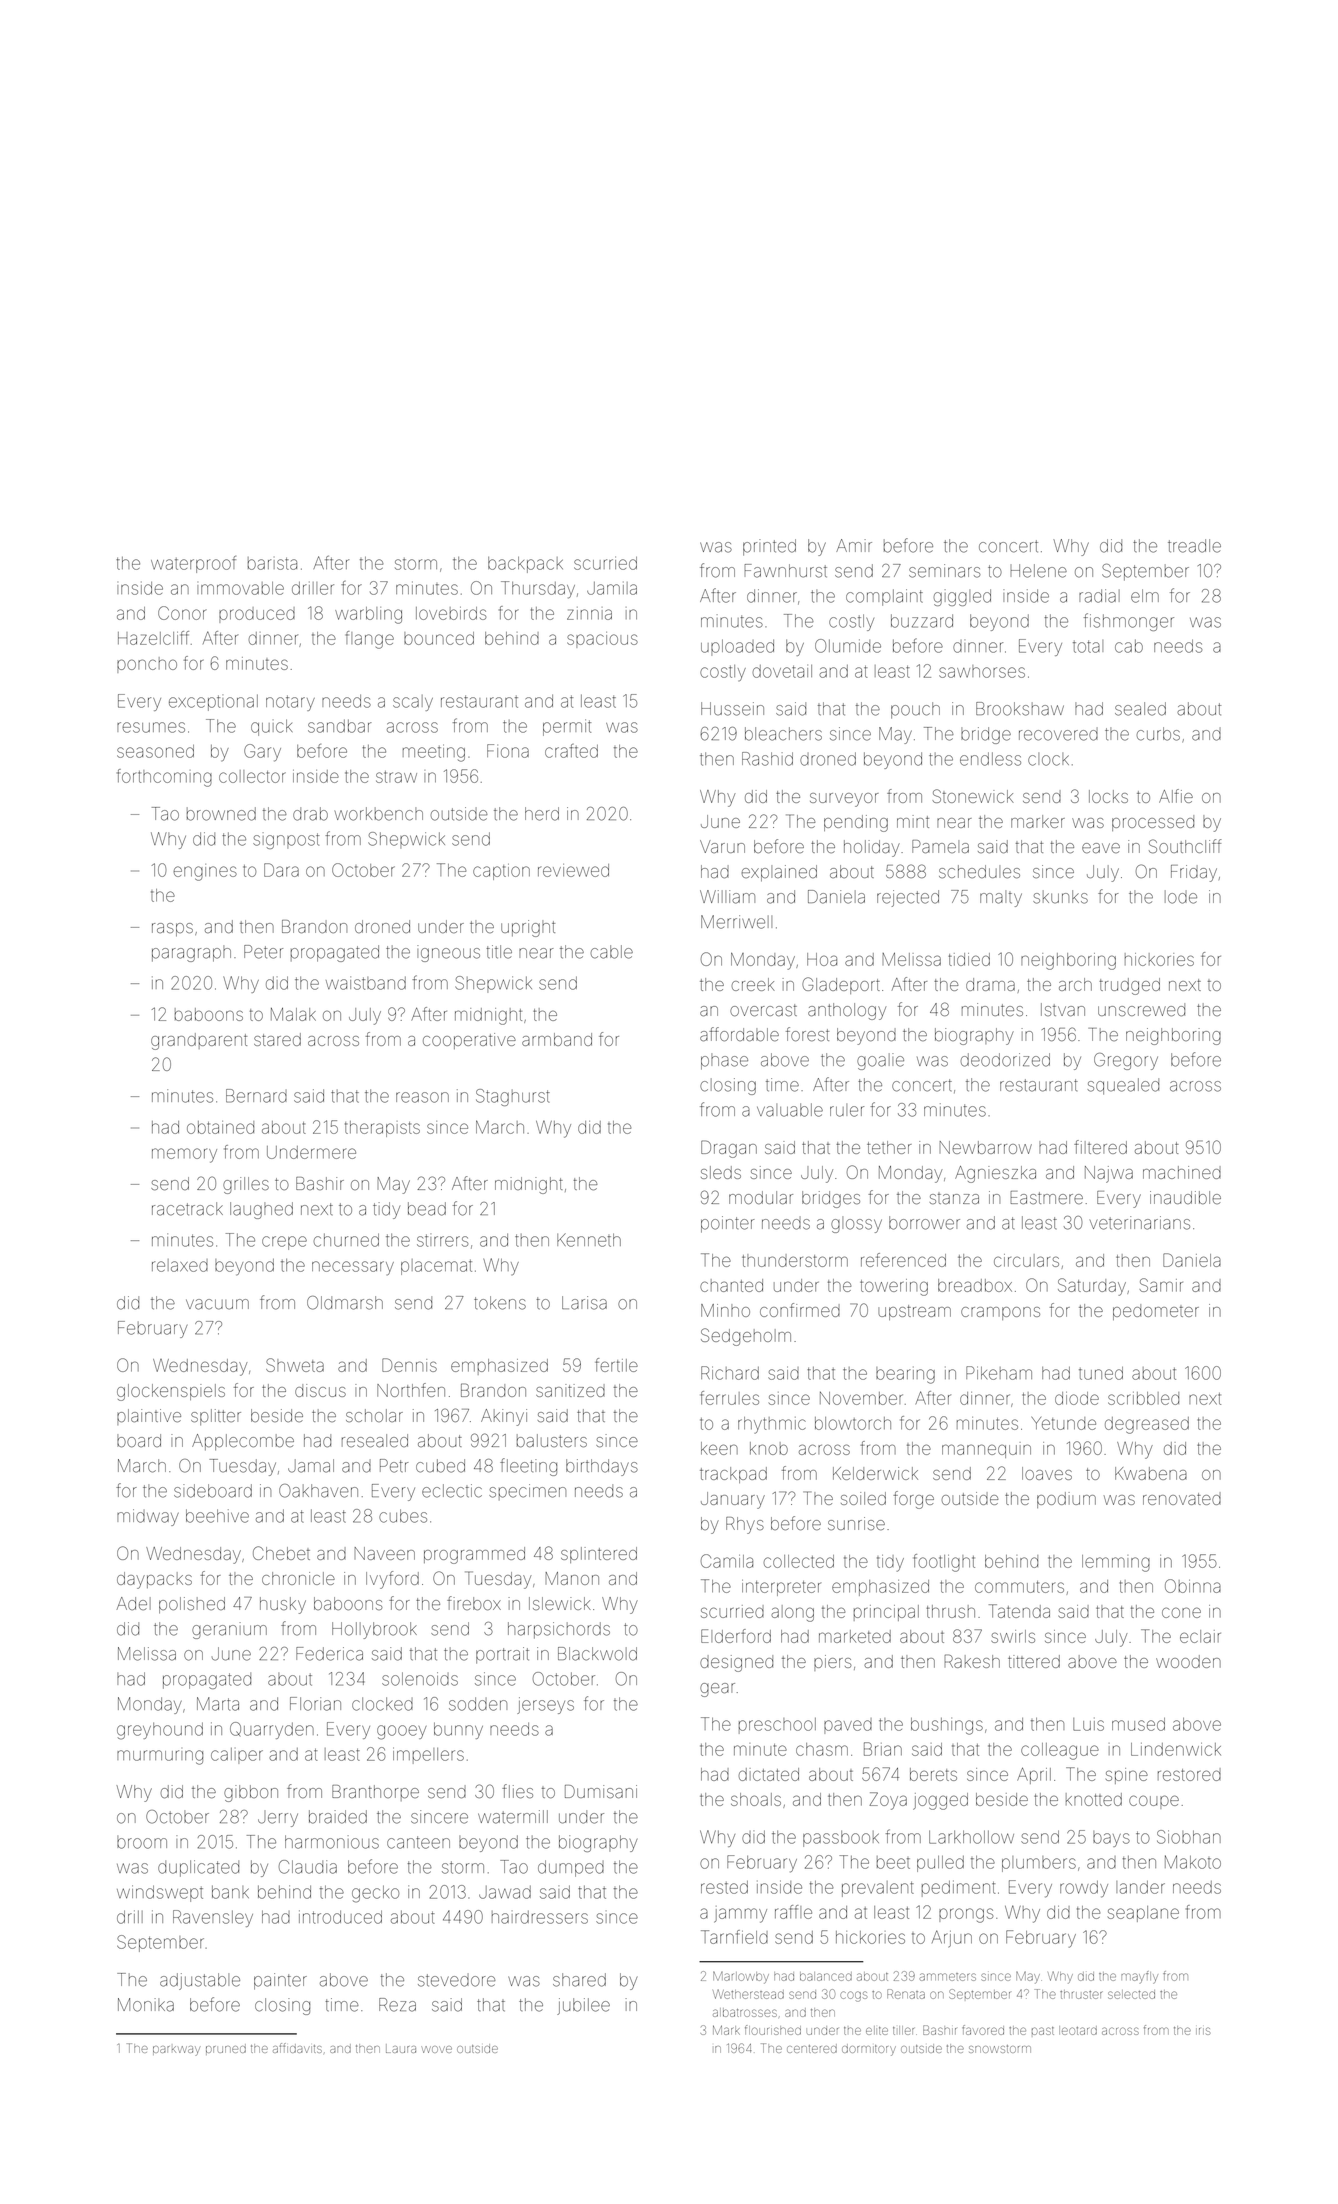  What do you see at coordinates (1088, 646) in the screenshot?
I see `total` at bounding box center [1088, 646].
